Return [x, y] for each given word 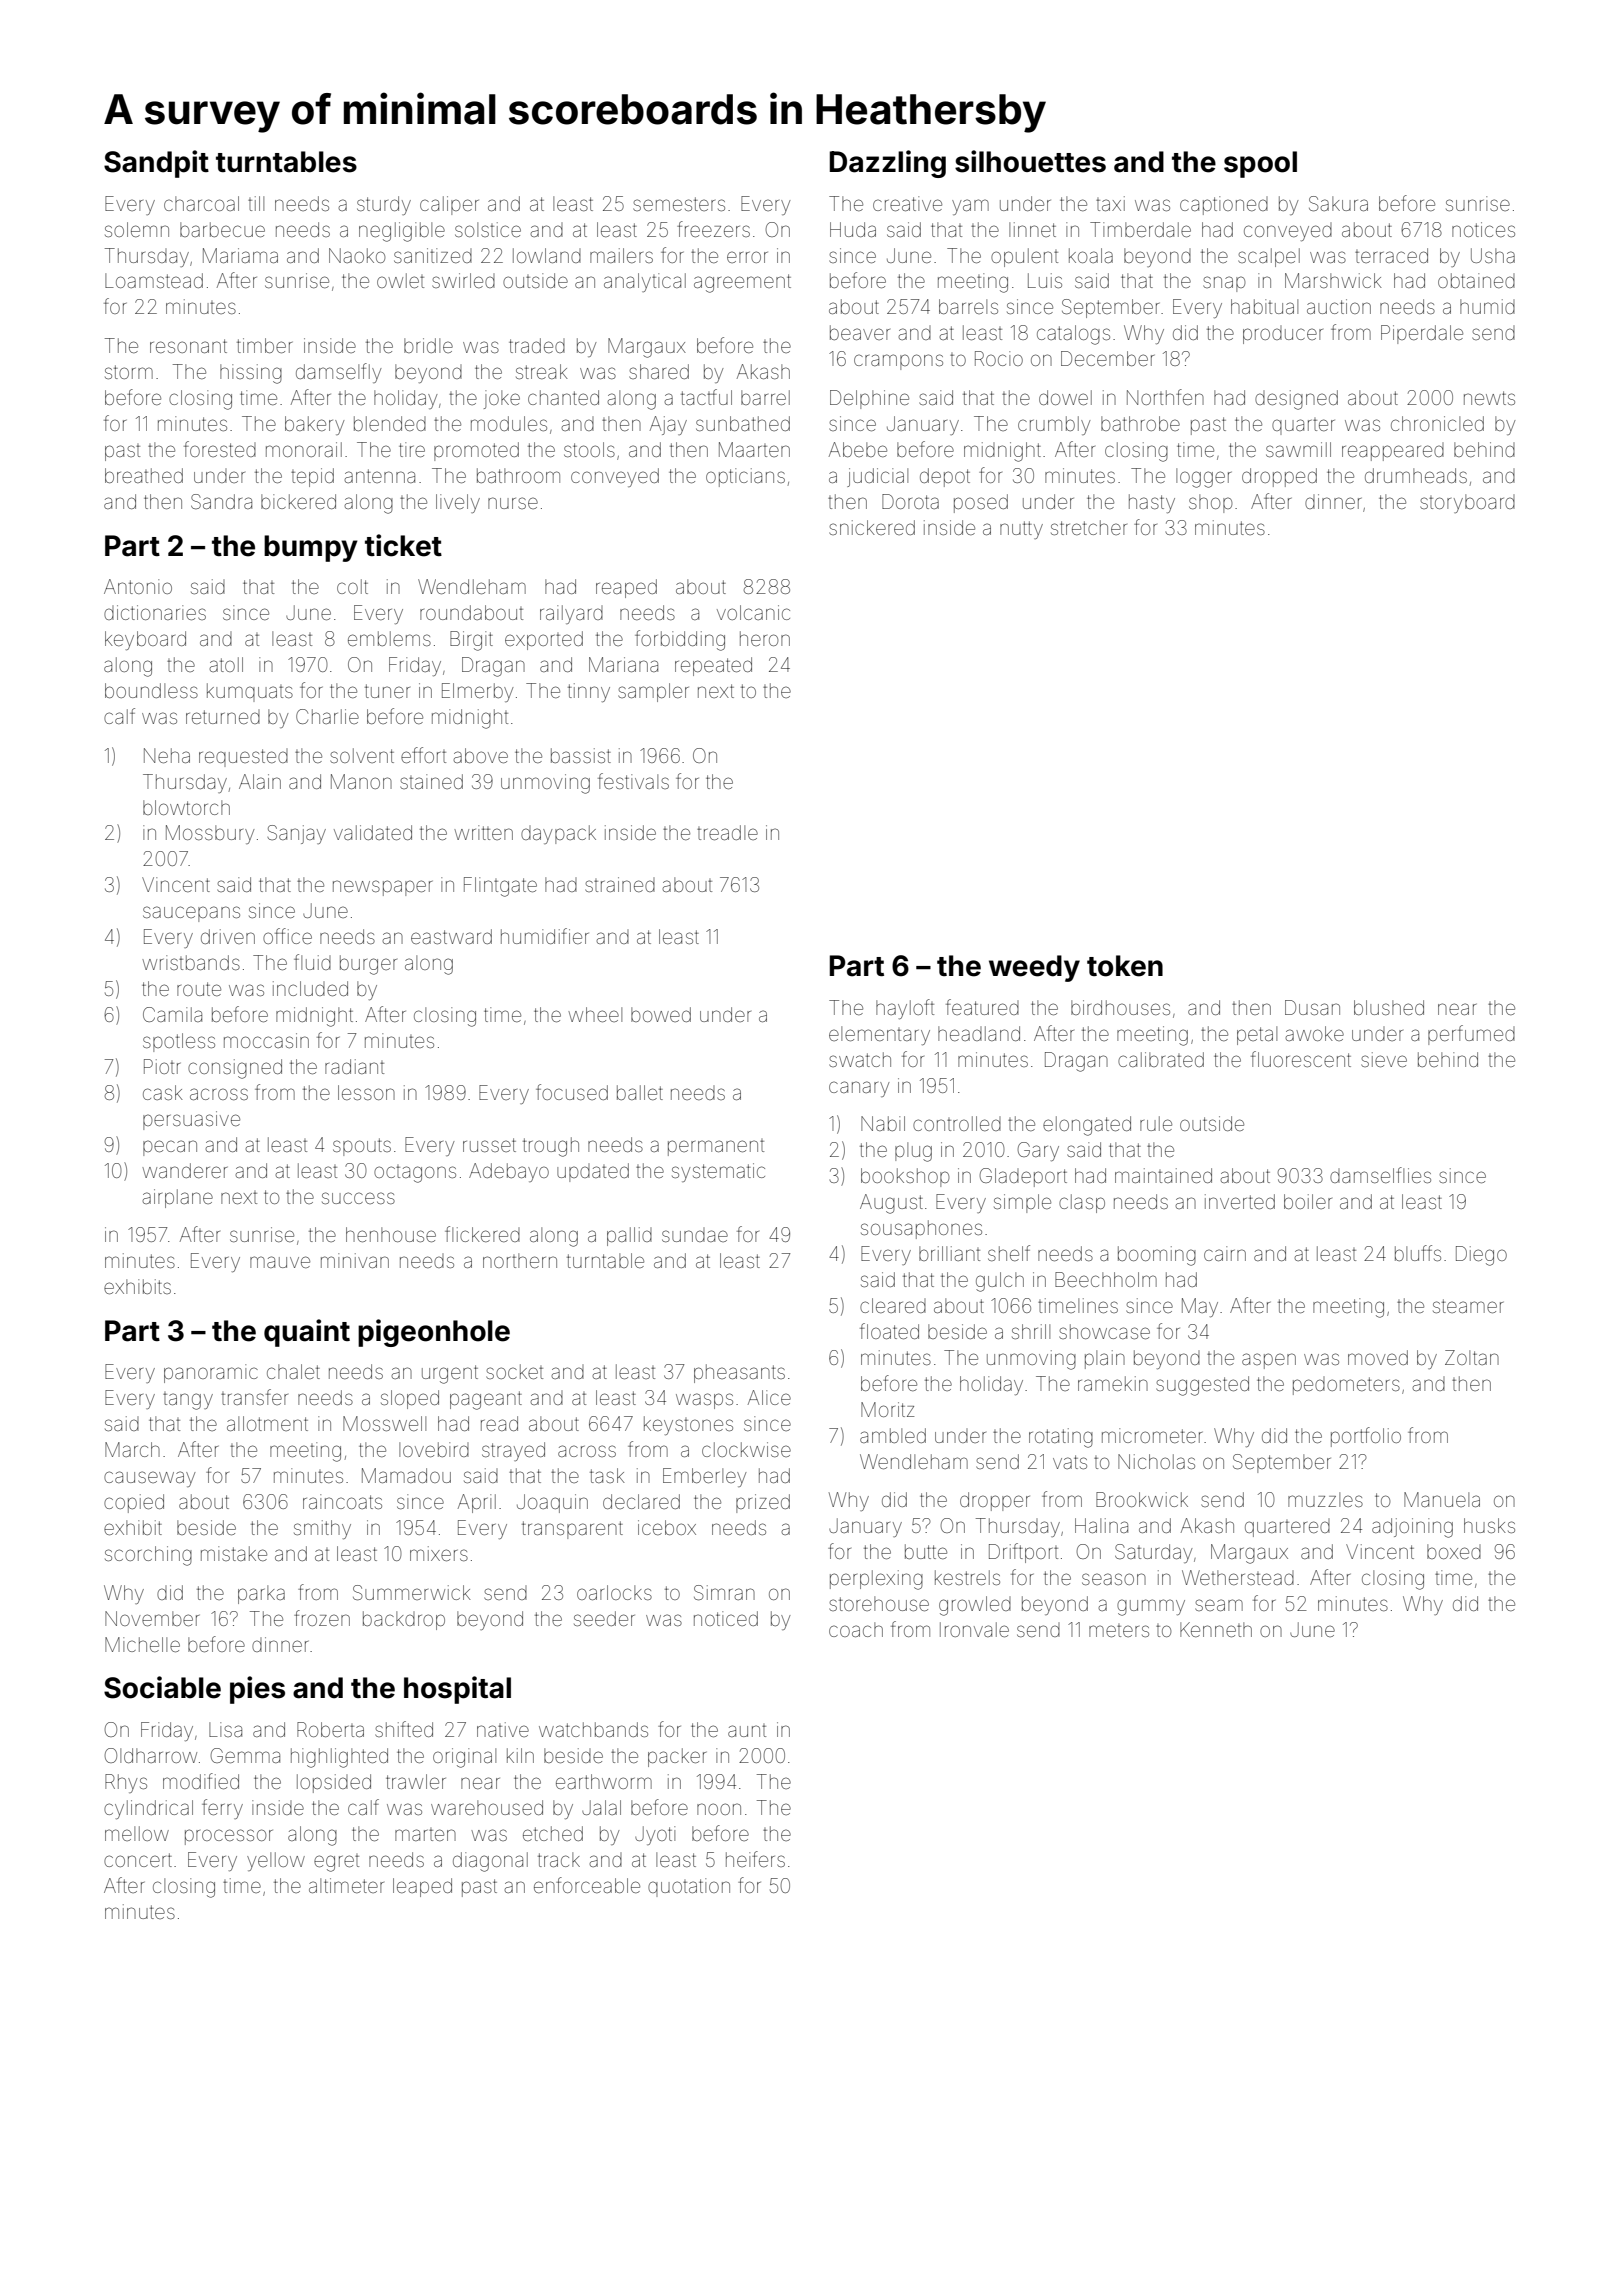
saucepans [191, 914]
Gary [1038, 1151]
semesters [679, 204]
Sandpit [156, 164]
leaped [422, 1887]
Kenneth [1216, 1629]
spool [1260, 164]
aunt [747, 1730]
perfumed [1471, 1035]
